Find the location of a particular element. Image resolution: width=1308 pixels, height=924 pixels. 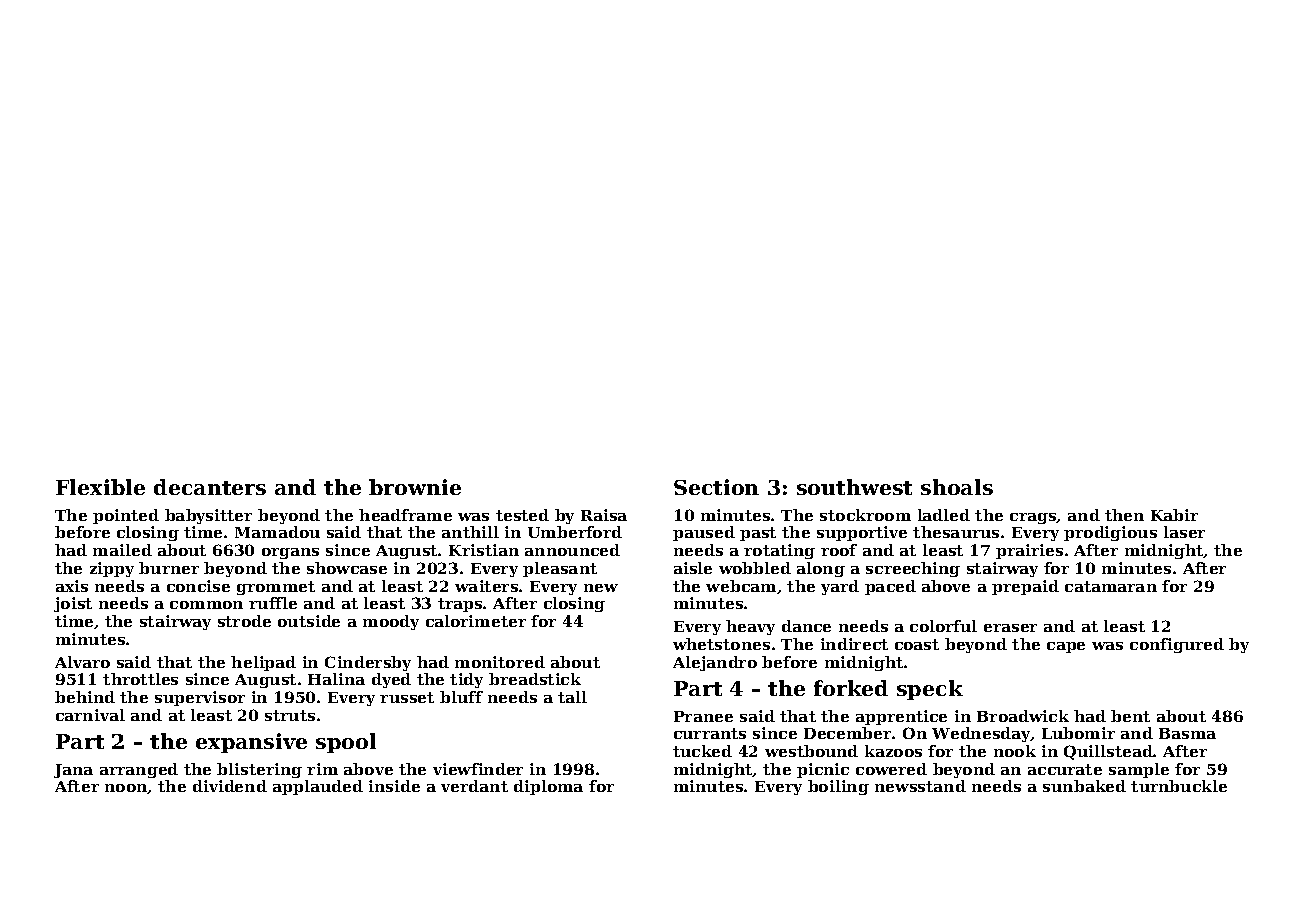

expansive is located at coordinates (251, 743).
